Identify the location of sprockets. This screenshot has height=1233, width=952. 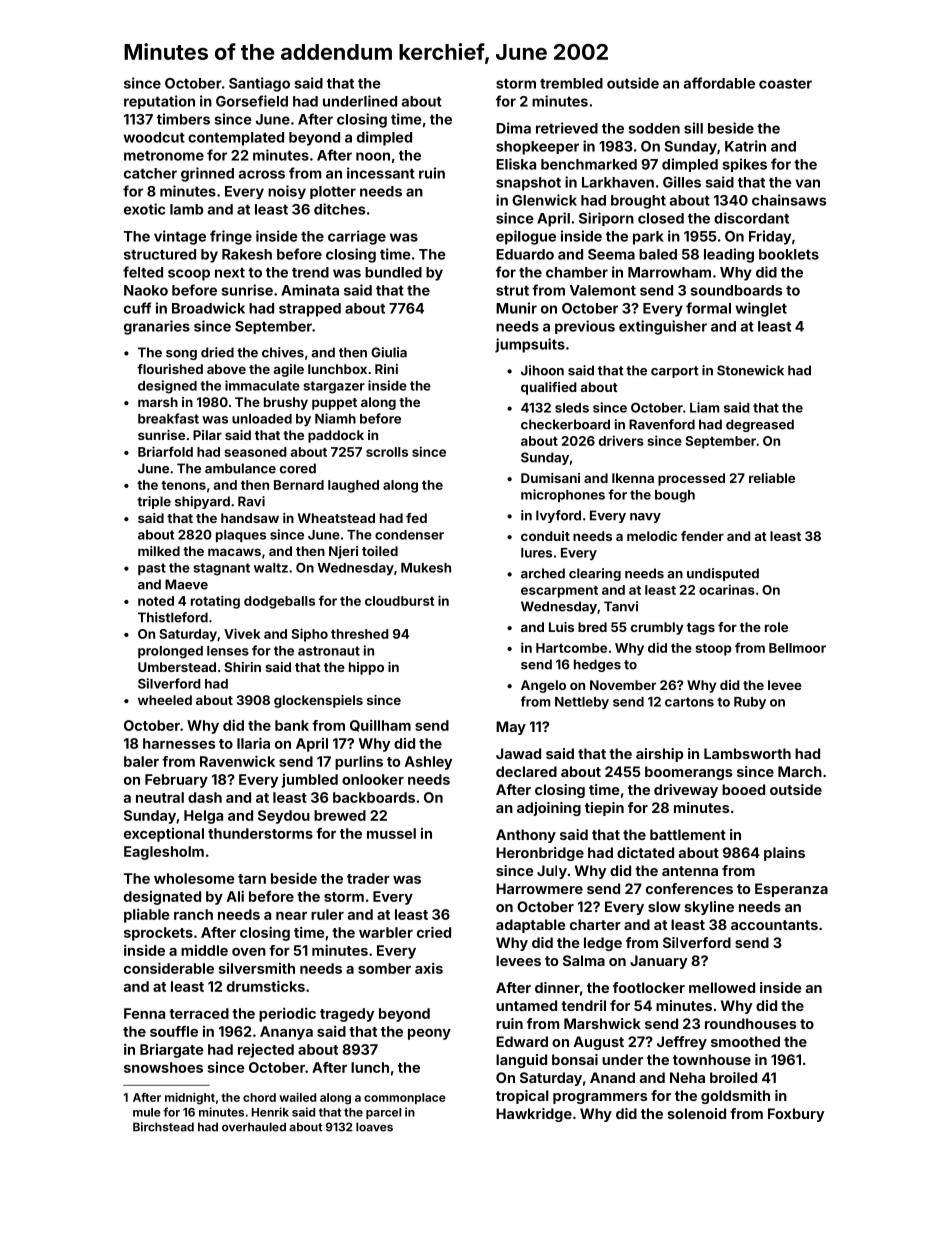
(158, 934).
